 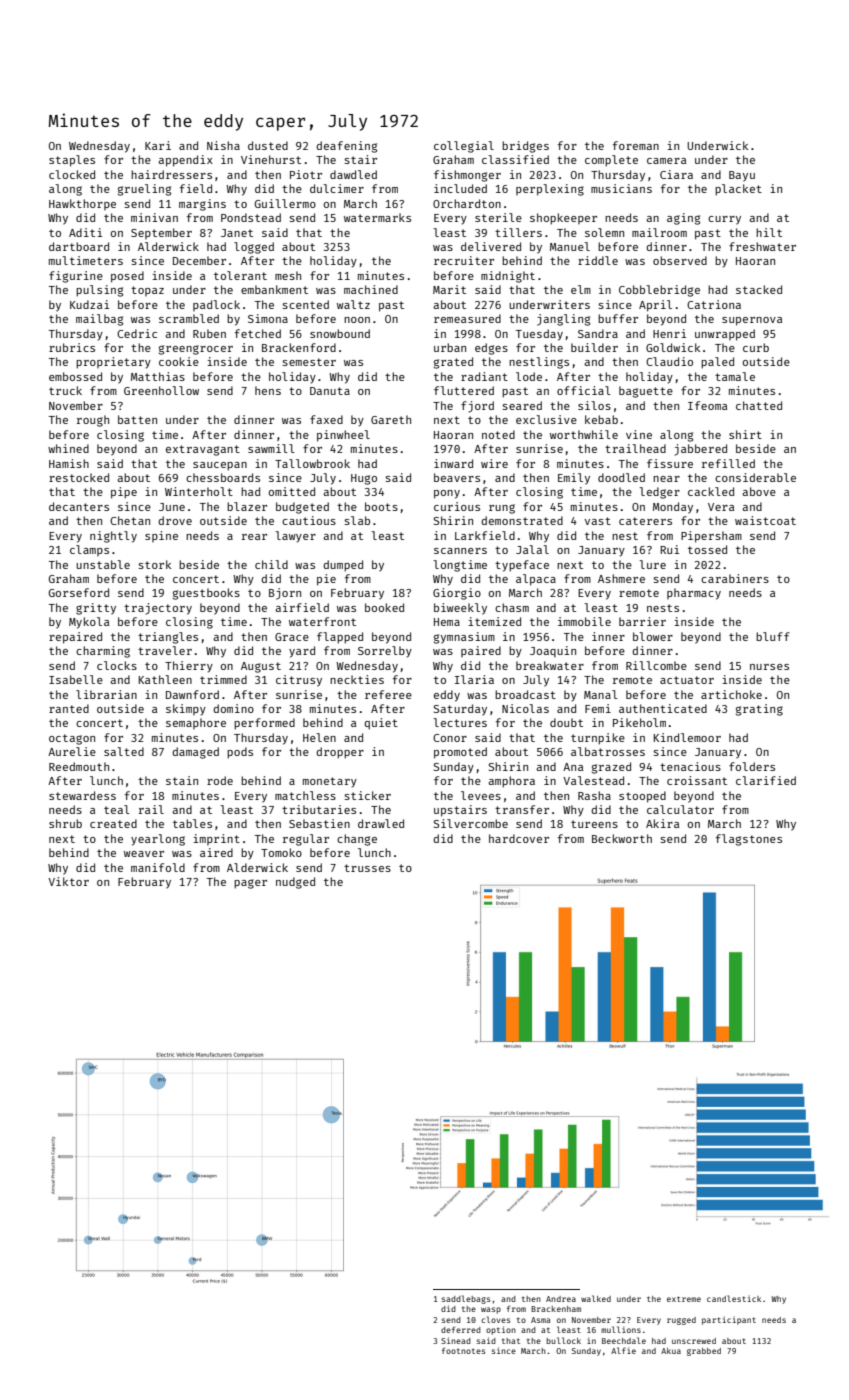 What do you see at coordinates (684, 1299) in the image?
I see `extreme` at bounding box center [684, 1299].
